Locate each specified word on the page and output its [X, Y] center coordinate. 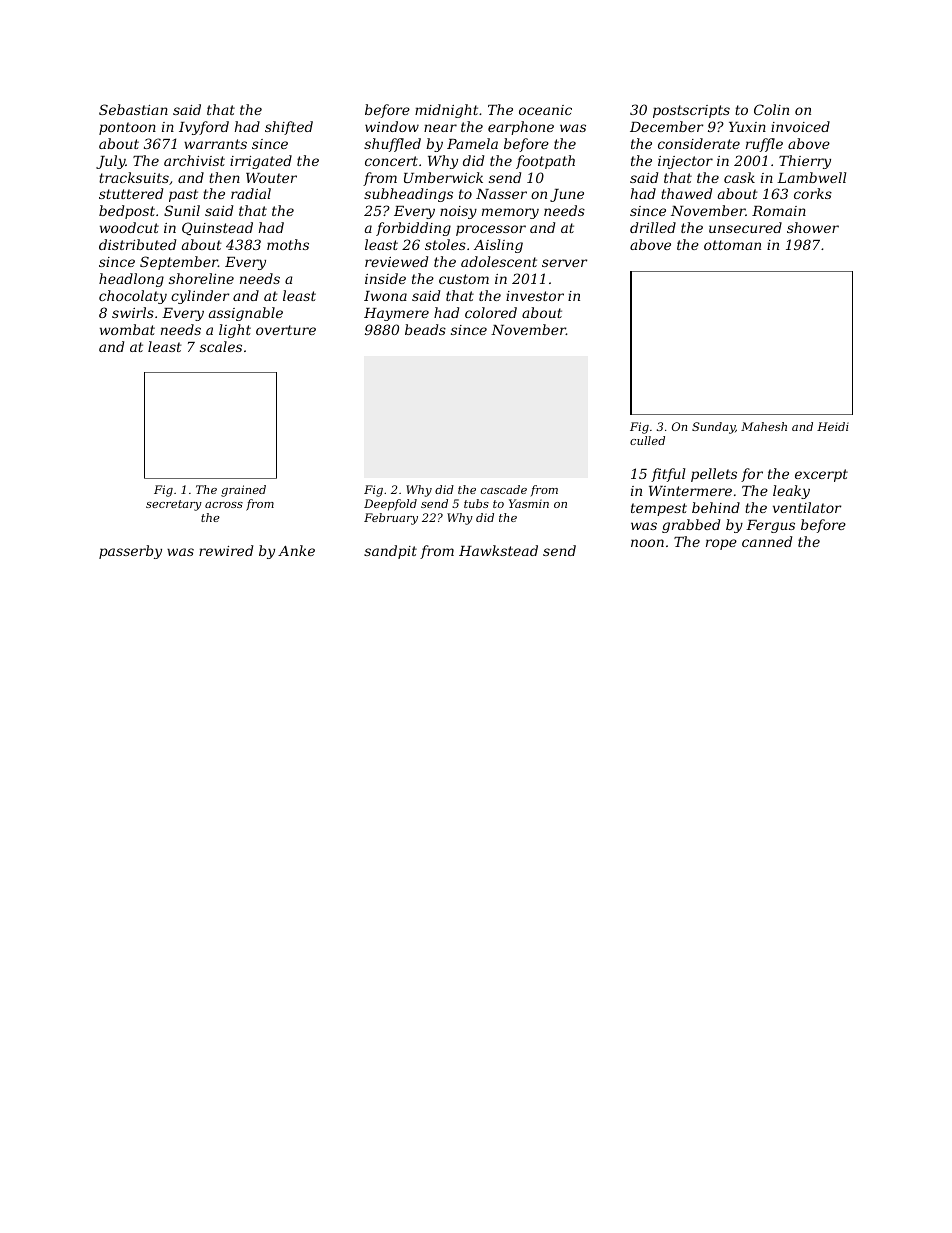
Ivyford [204, 128]
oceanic [545, 110]
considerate [699, 143]
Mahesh [764, 426]
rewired [226, 550]
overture [286, 330]
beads [425, 329]
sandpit [390, 552]
